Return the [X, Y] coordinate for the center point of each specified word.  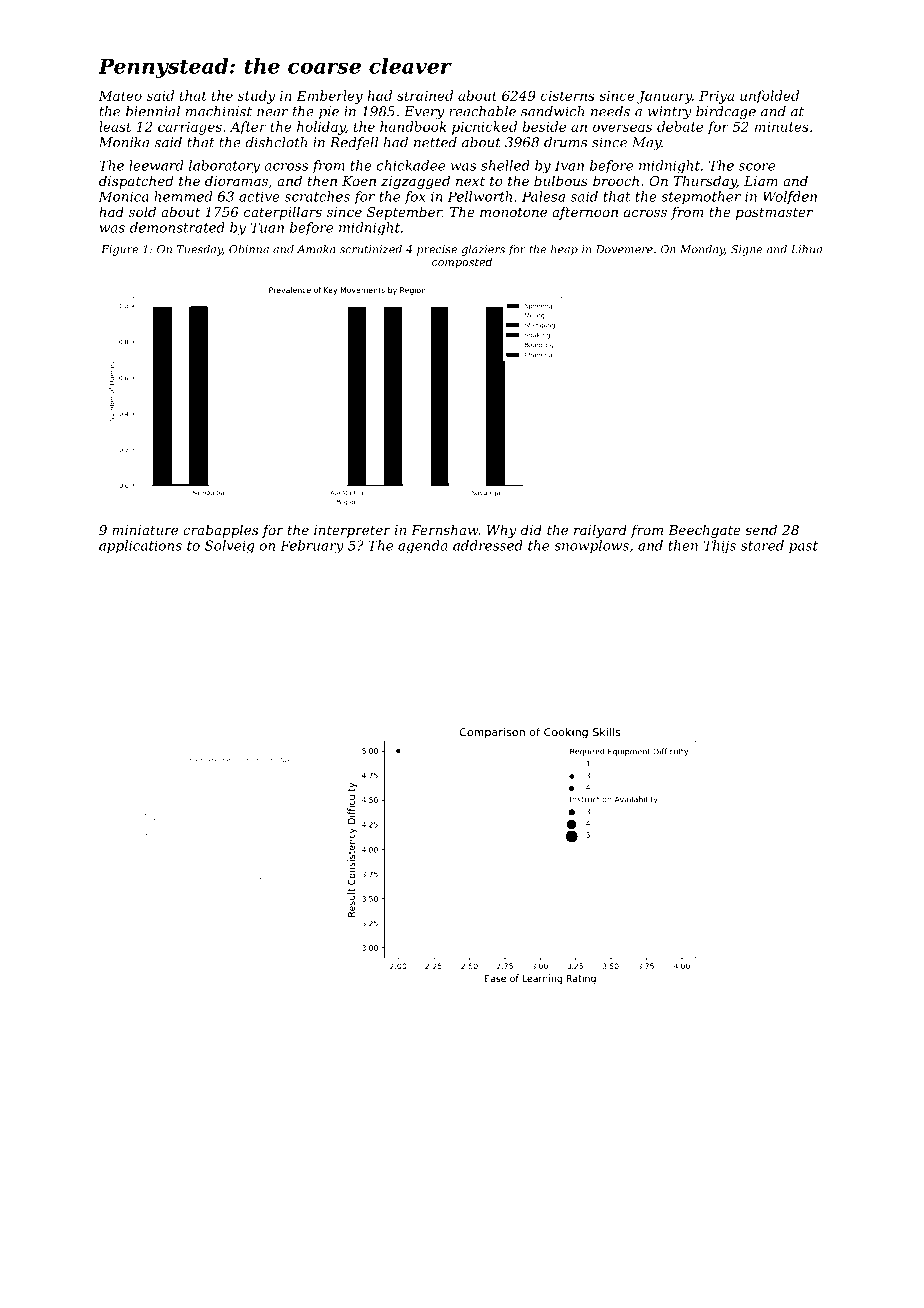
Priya [716, 97]
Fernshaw [445, 529]
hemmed [183, 196]
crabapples [220, 531]
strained [425, 95]
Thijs [720, 547]
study [256, 97]
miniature [145, 530]
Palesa [543, 196]
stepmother [701, 197]
